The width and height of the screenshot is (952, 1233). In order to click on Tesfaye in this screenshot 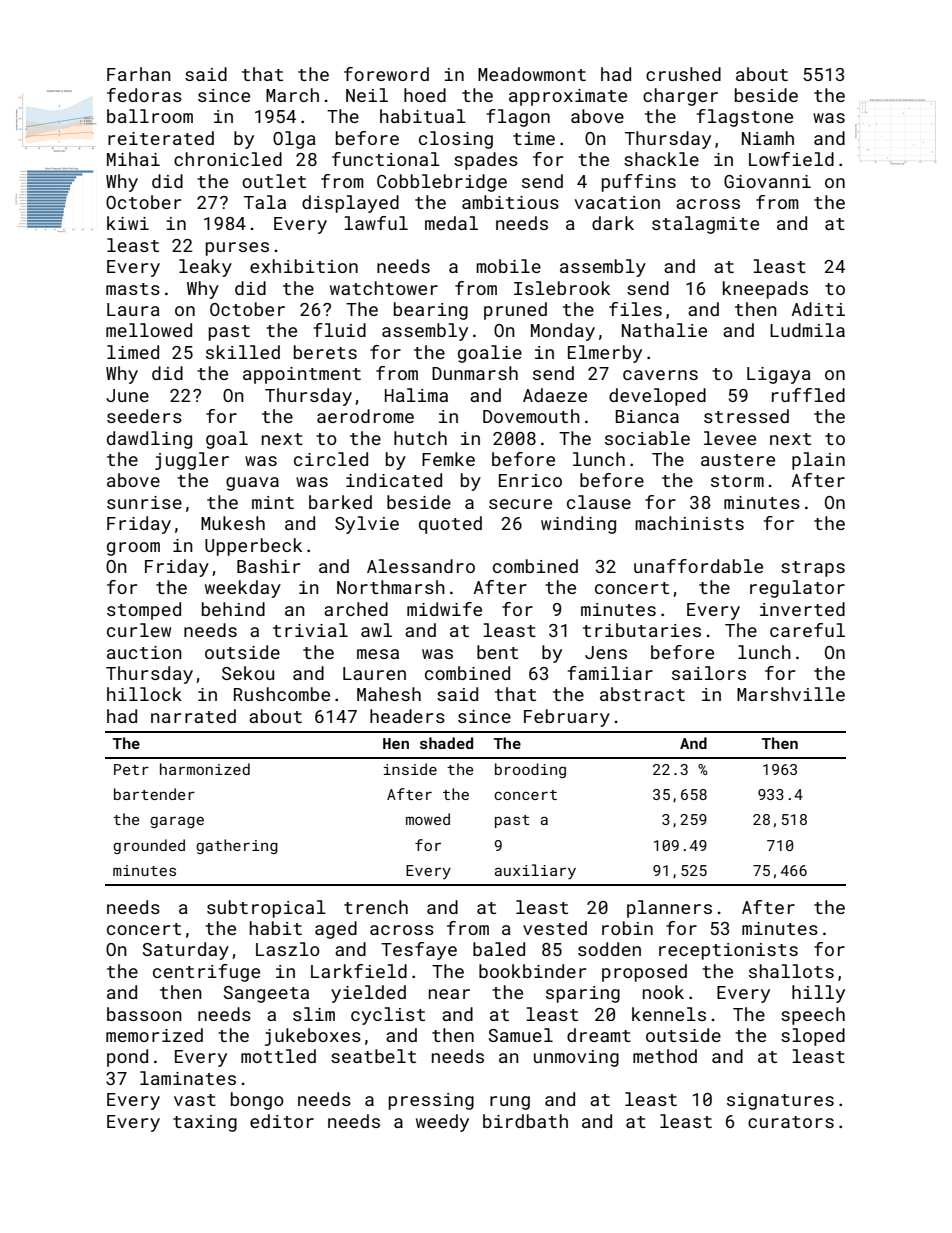, I will do `click(419, 951)`.
